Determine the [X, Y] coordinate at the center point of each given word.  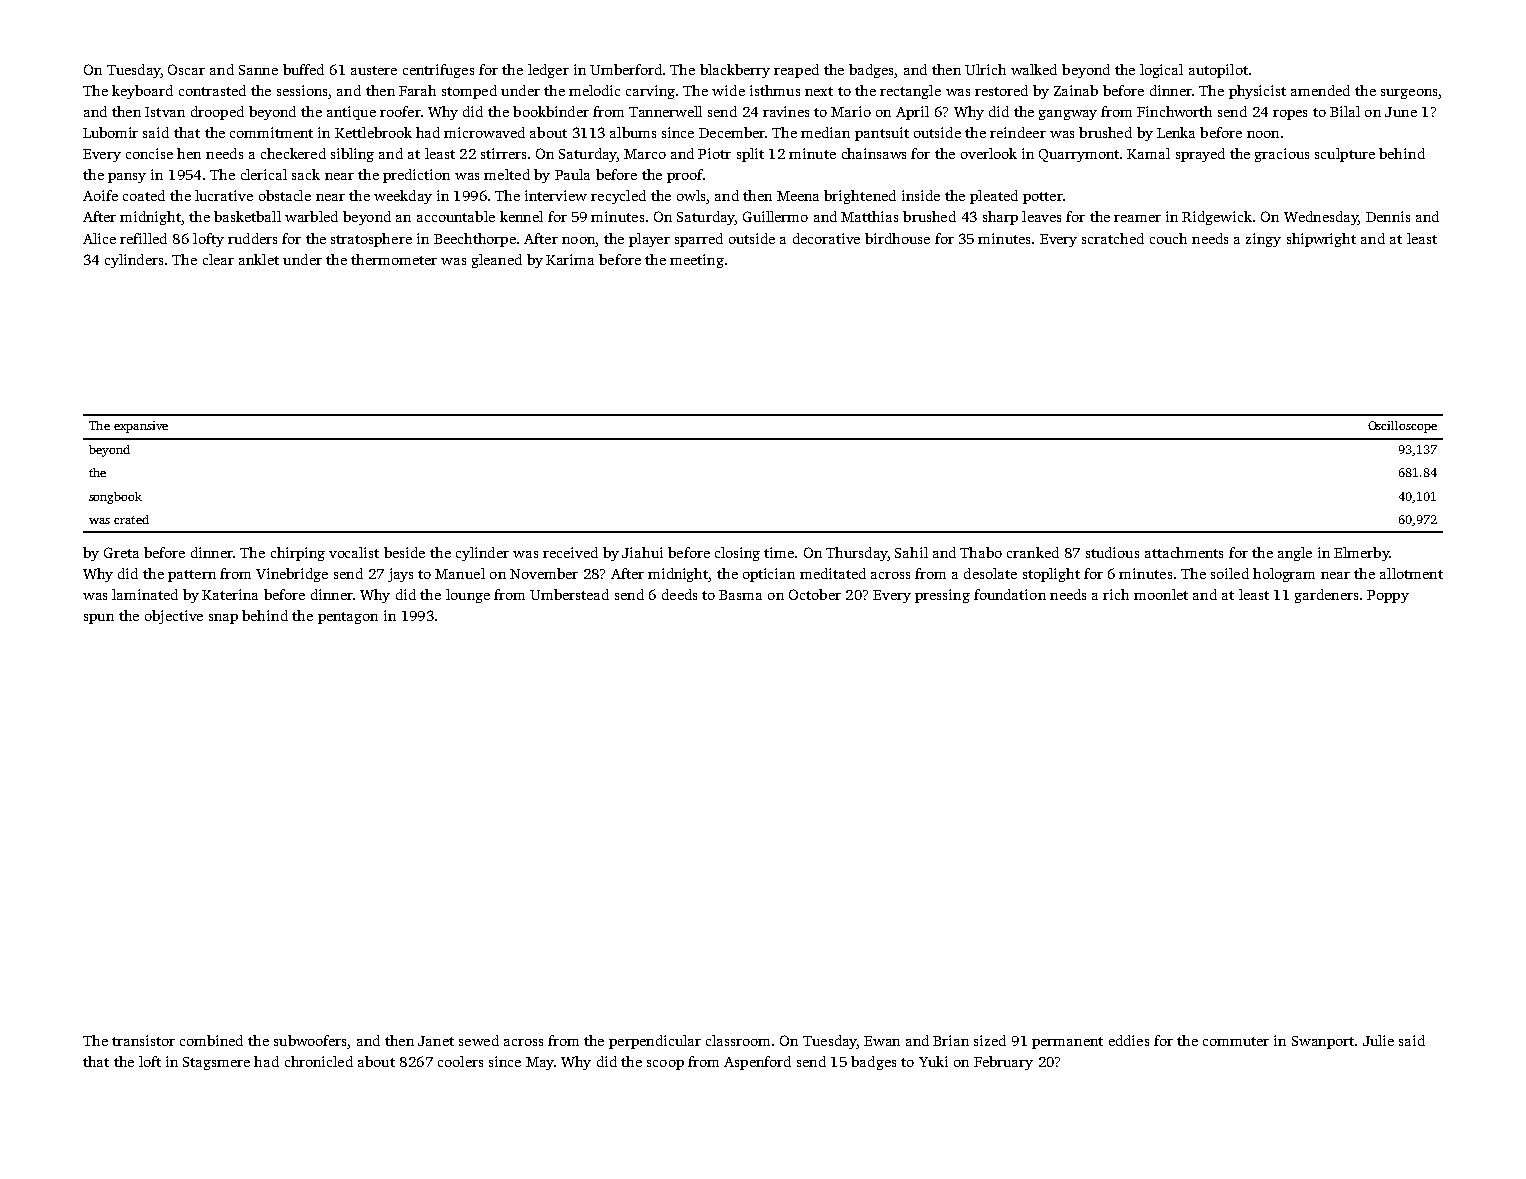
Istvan [165, 112]
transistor [143, 1040]
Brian [951, 1040]
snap [223, 619]
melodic [594, 90]
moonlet [1161, 594]
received [570, 552]
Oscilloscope [1402, 427]
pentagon [348, 618]
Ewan [882, 1041]
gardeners [1326, 596]
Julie [1378, 1040]
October [815, 594]
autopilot [1218, 71]
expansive [141, 427]
